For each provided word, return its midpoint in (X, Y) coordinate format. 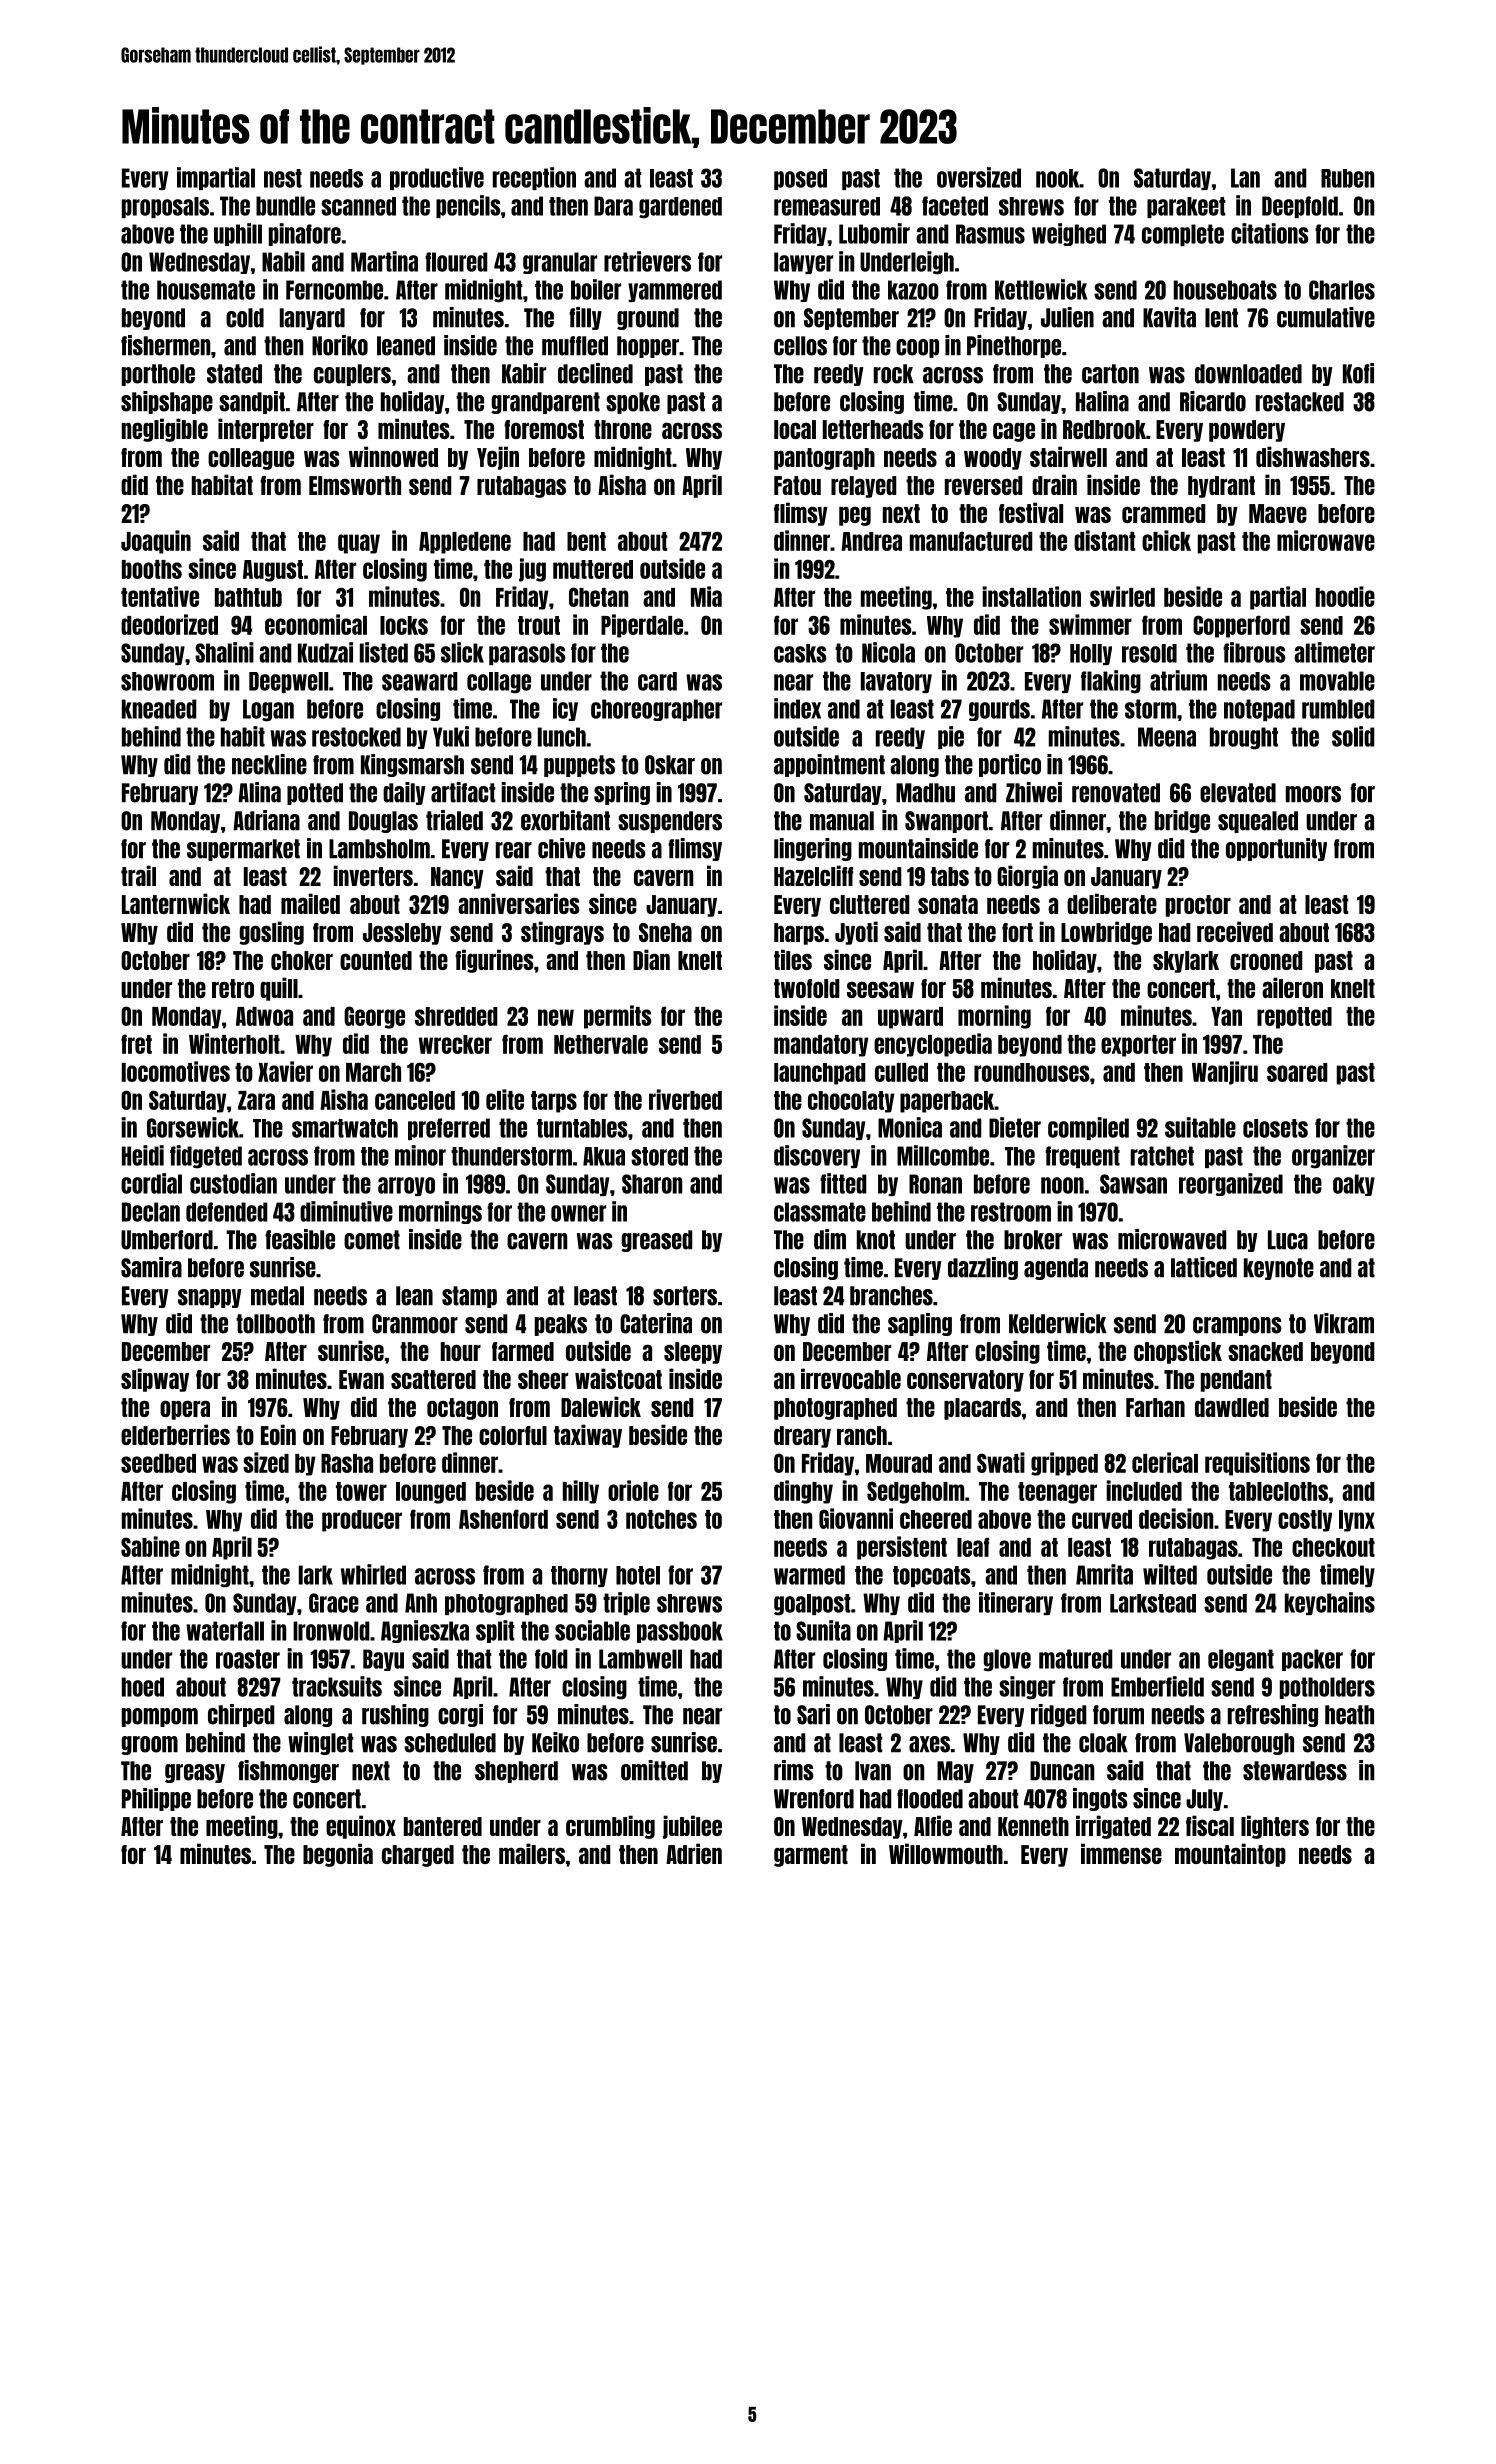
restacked (1300, 402)
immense (1121, 1853)
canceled (415, 1100)
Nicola (888, 652)
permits (618, 1017)
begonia (338, 1855)
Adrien (694, 1853)
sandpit (252, 402)
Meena (1167, 737)
